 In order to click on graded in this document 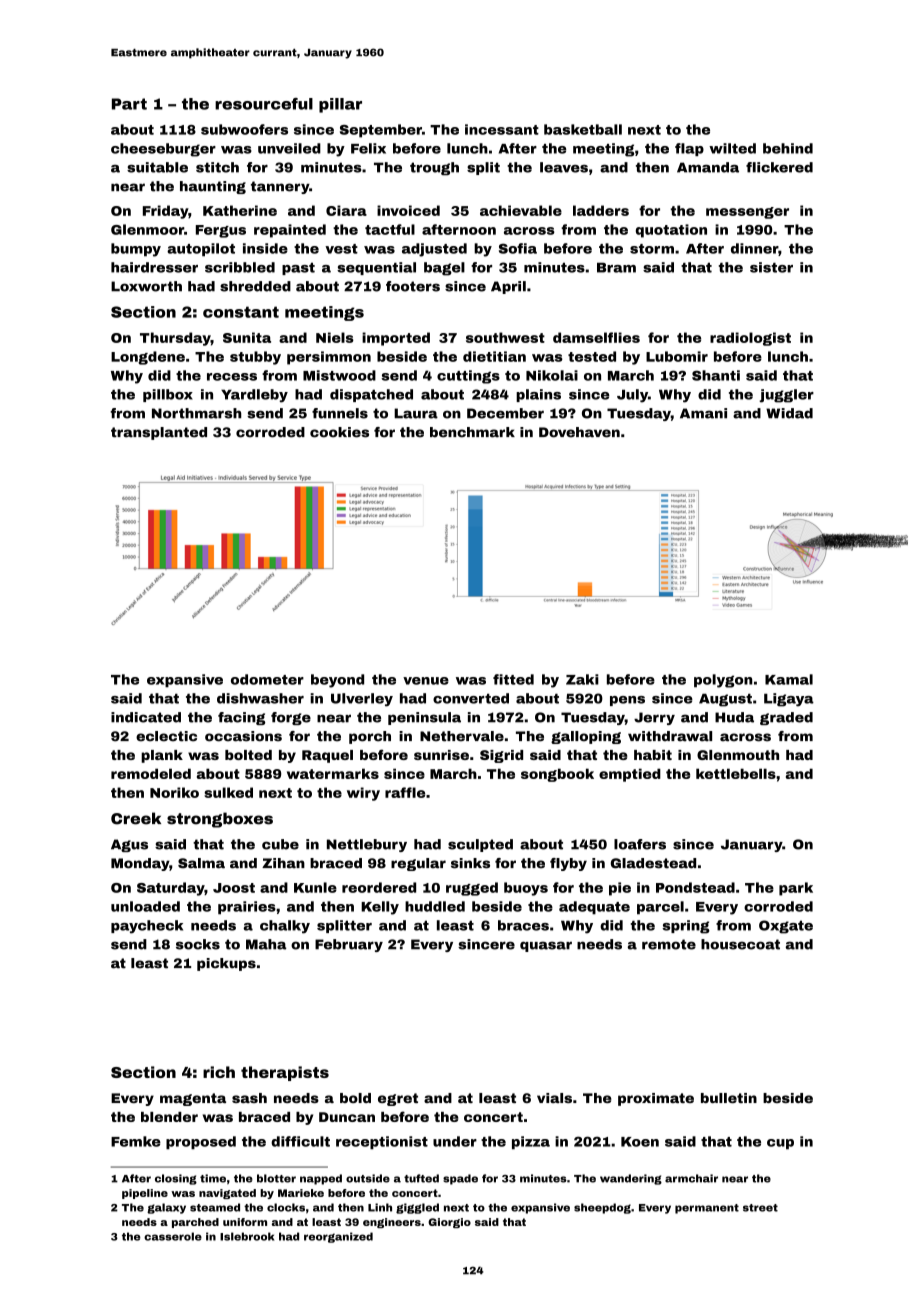, I will do `click(786, 718)`.
